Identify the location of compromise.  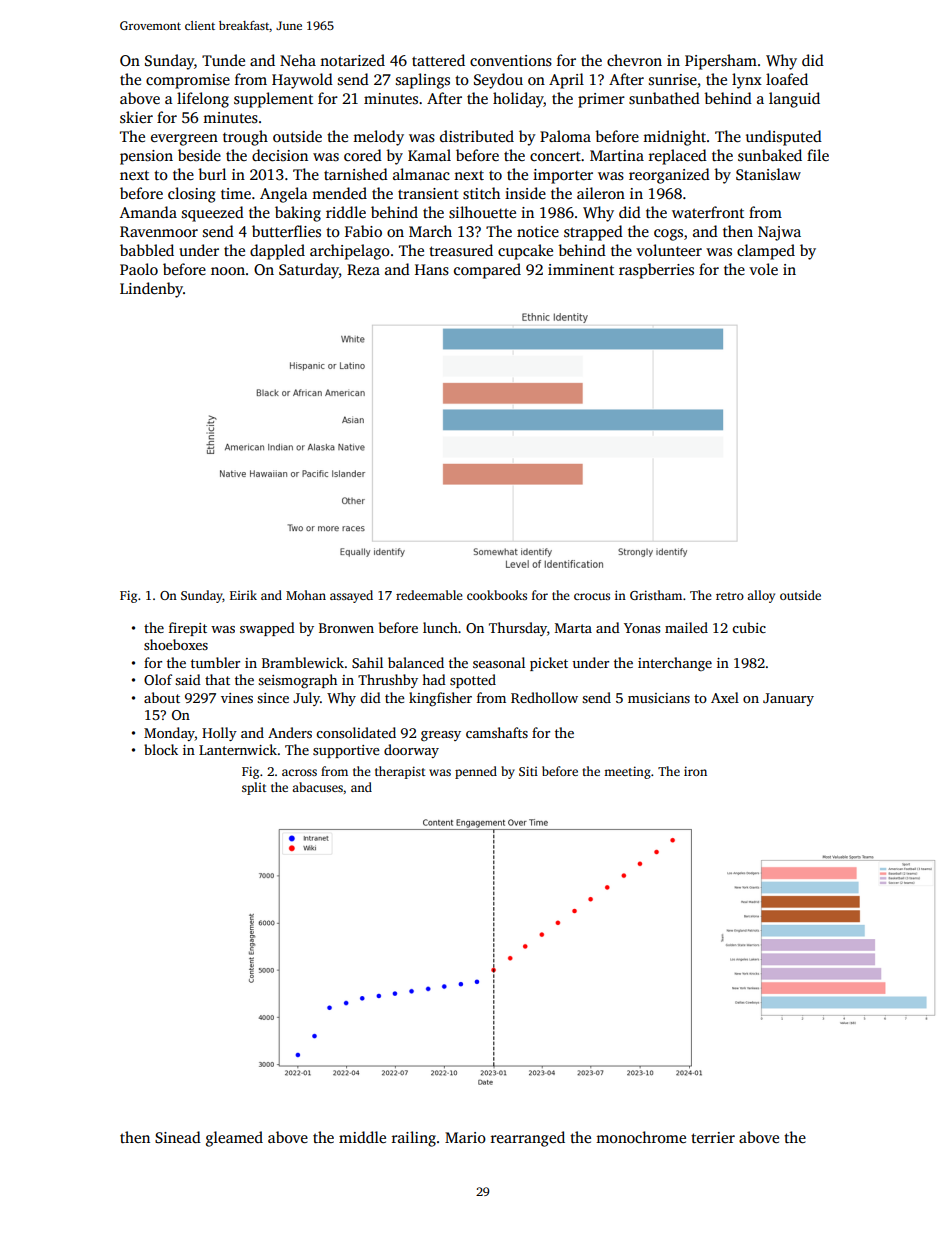
(188, 81).
